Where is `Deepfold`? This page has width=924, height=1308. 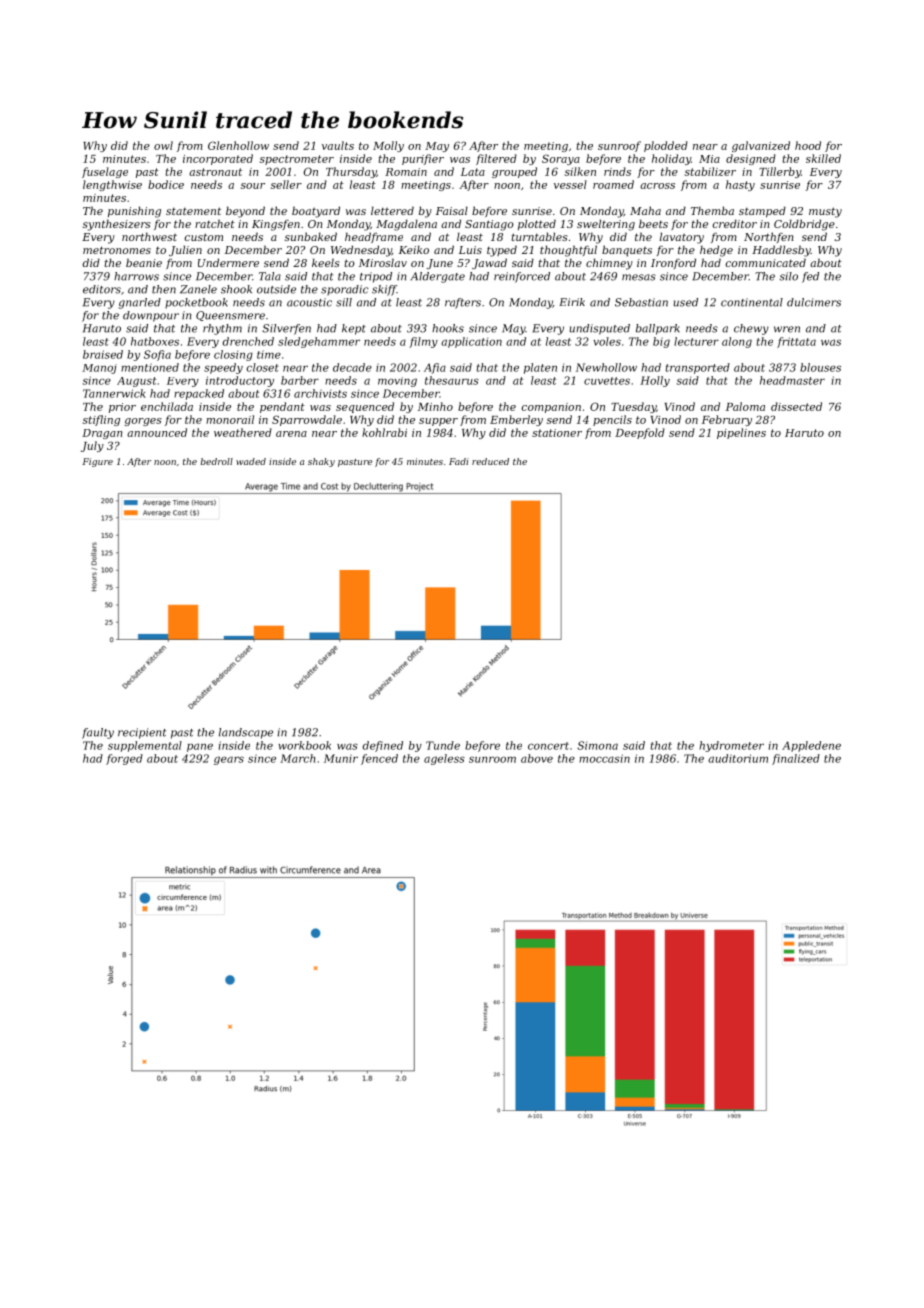 Deepfold is located at coordinates (640, 433).
